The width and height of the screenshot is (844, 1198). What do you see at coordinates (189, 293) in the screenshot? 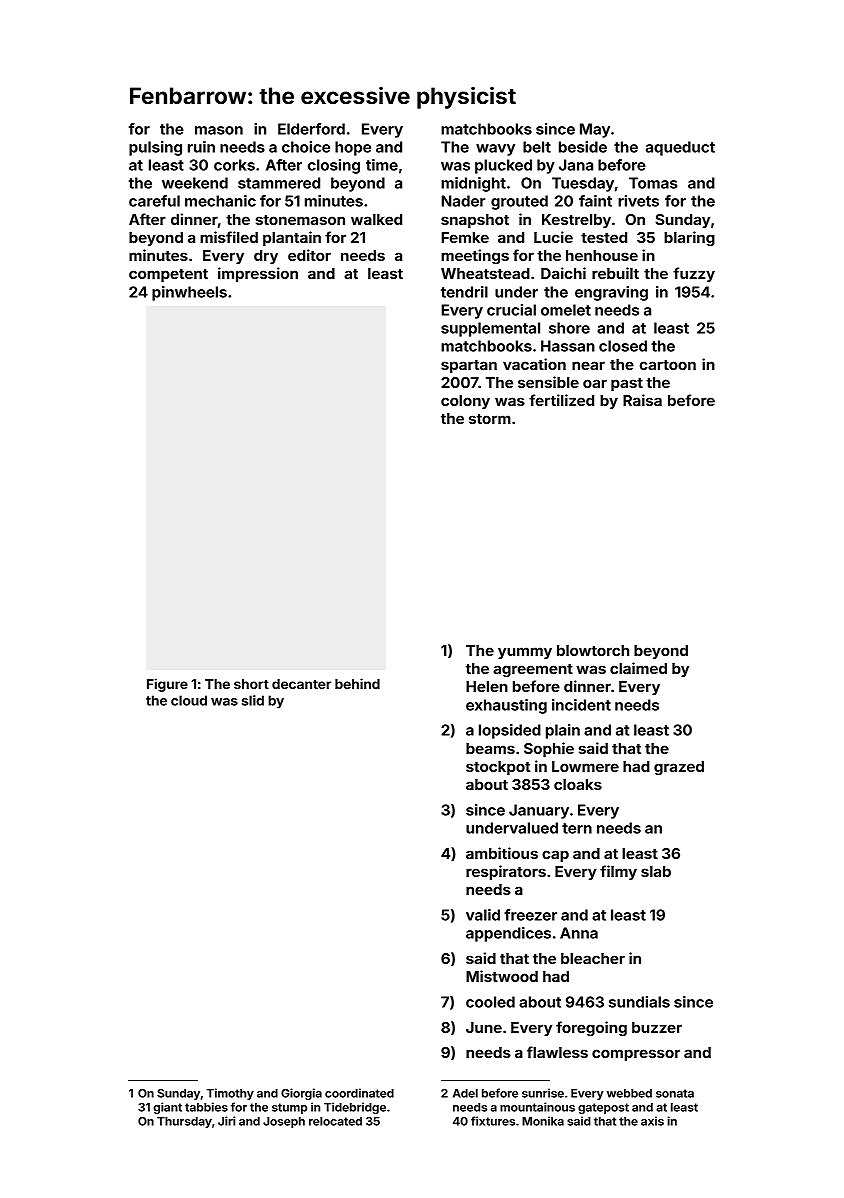
I see `pinwheels` at bounding box center [189, 293].
